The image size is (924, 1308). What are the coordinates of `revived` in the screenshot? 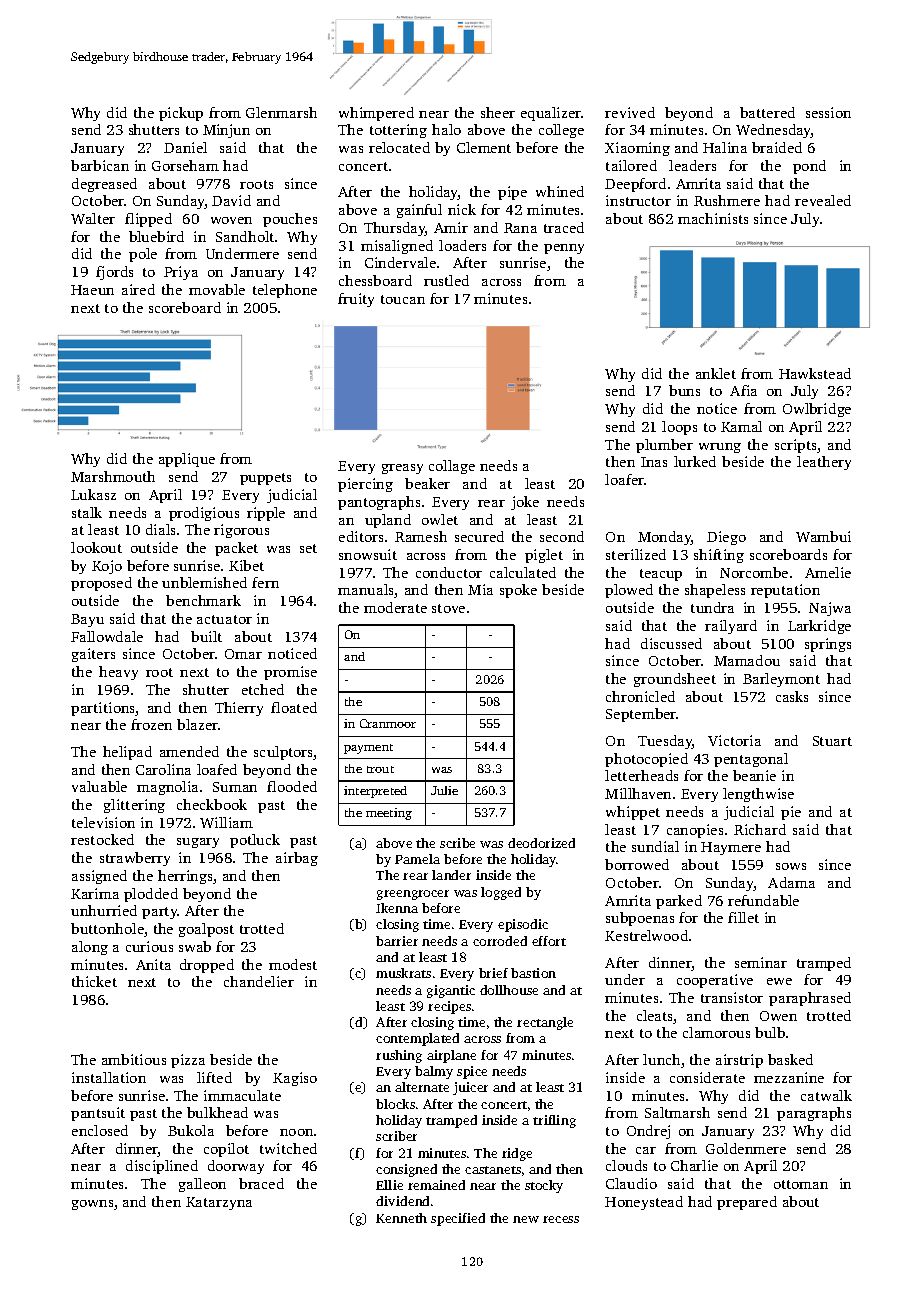 It's located at (630, 112).
